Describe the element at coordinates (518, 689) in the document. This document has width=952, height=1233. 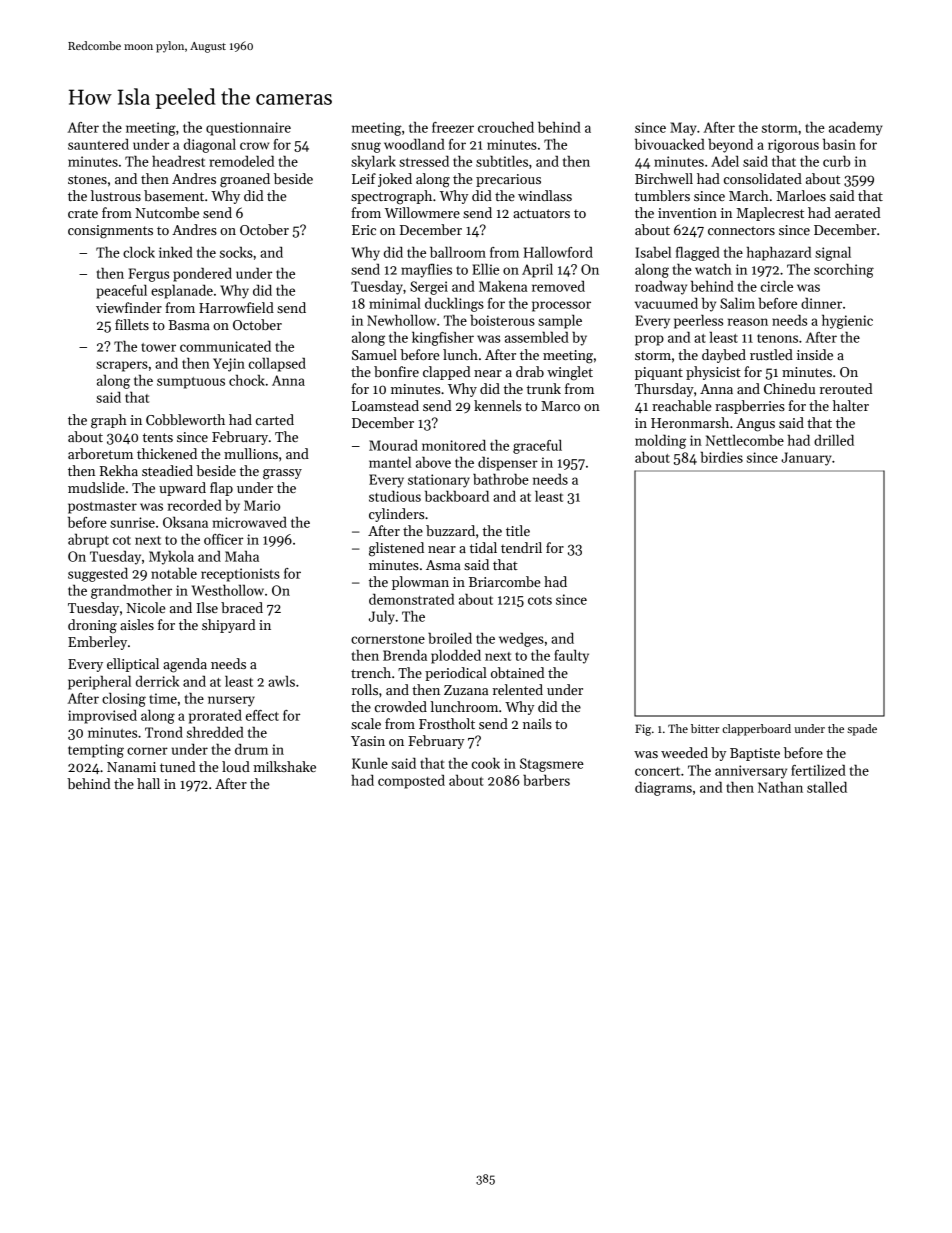
I see `relented` at that location.
